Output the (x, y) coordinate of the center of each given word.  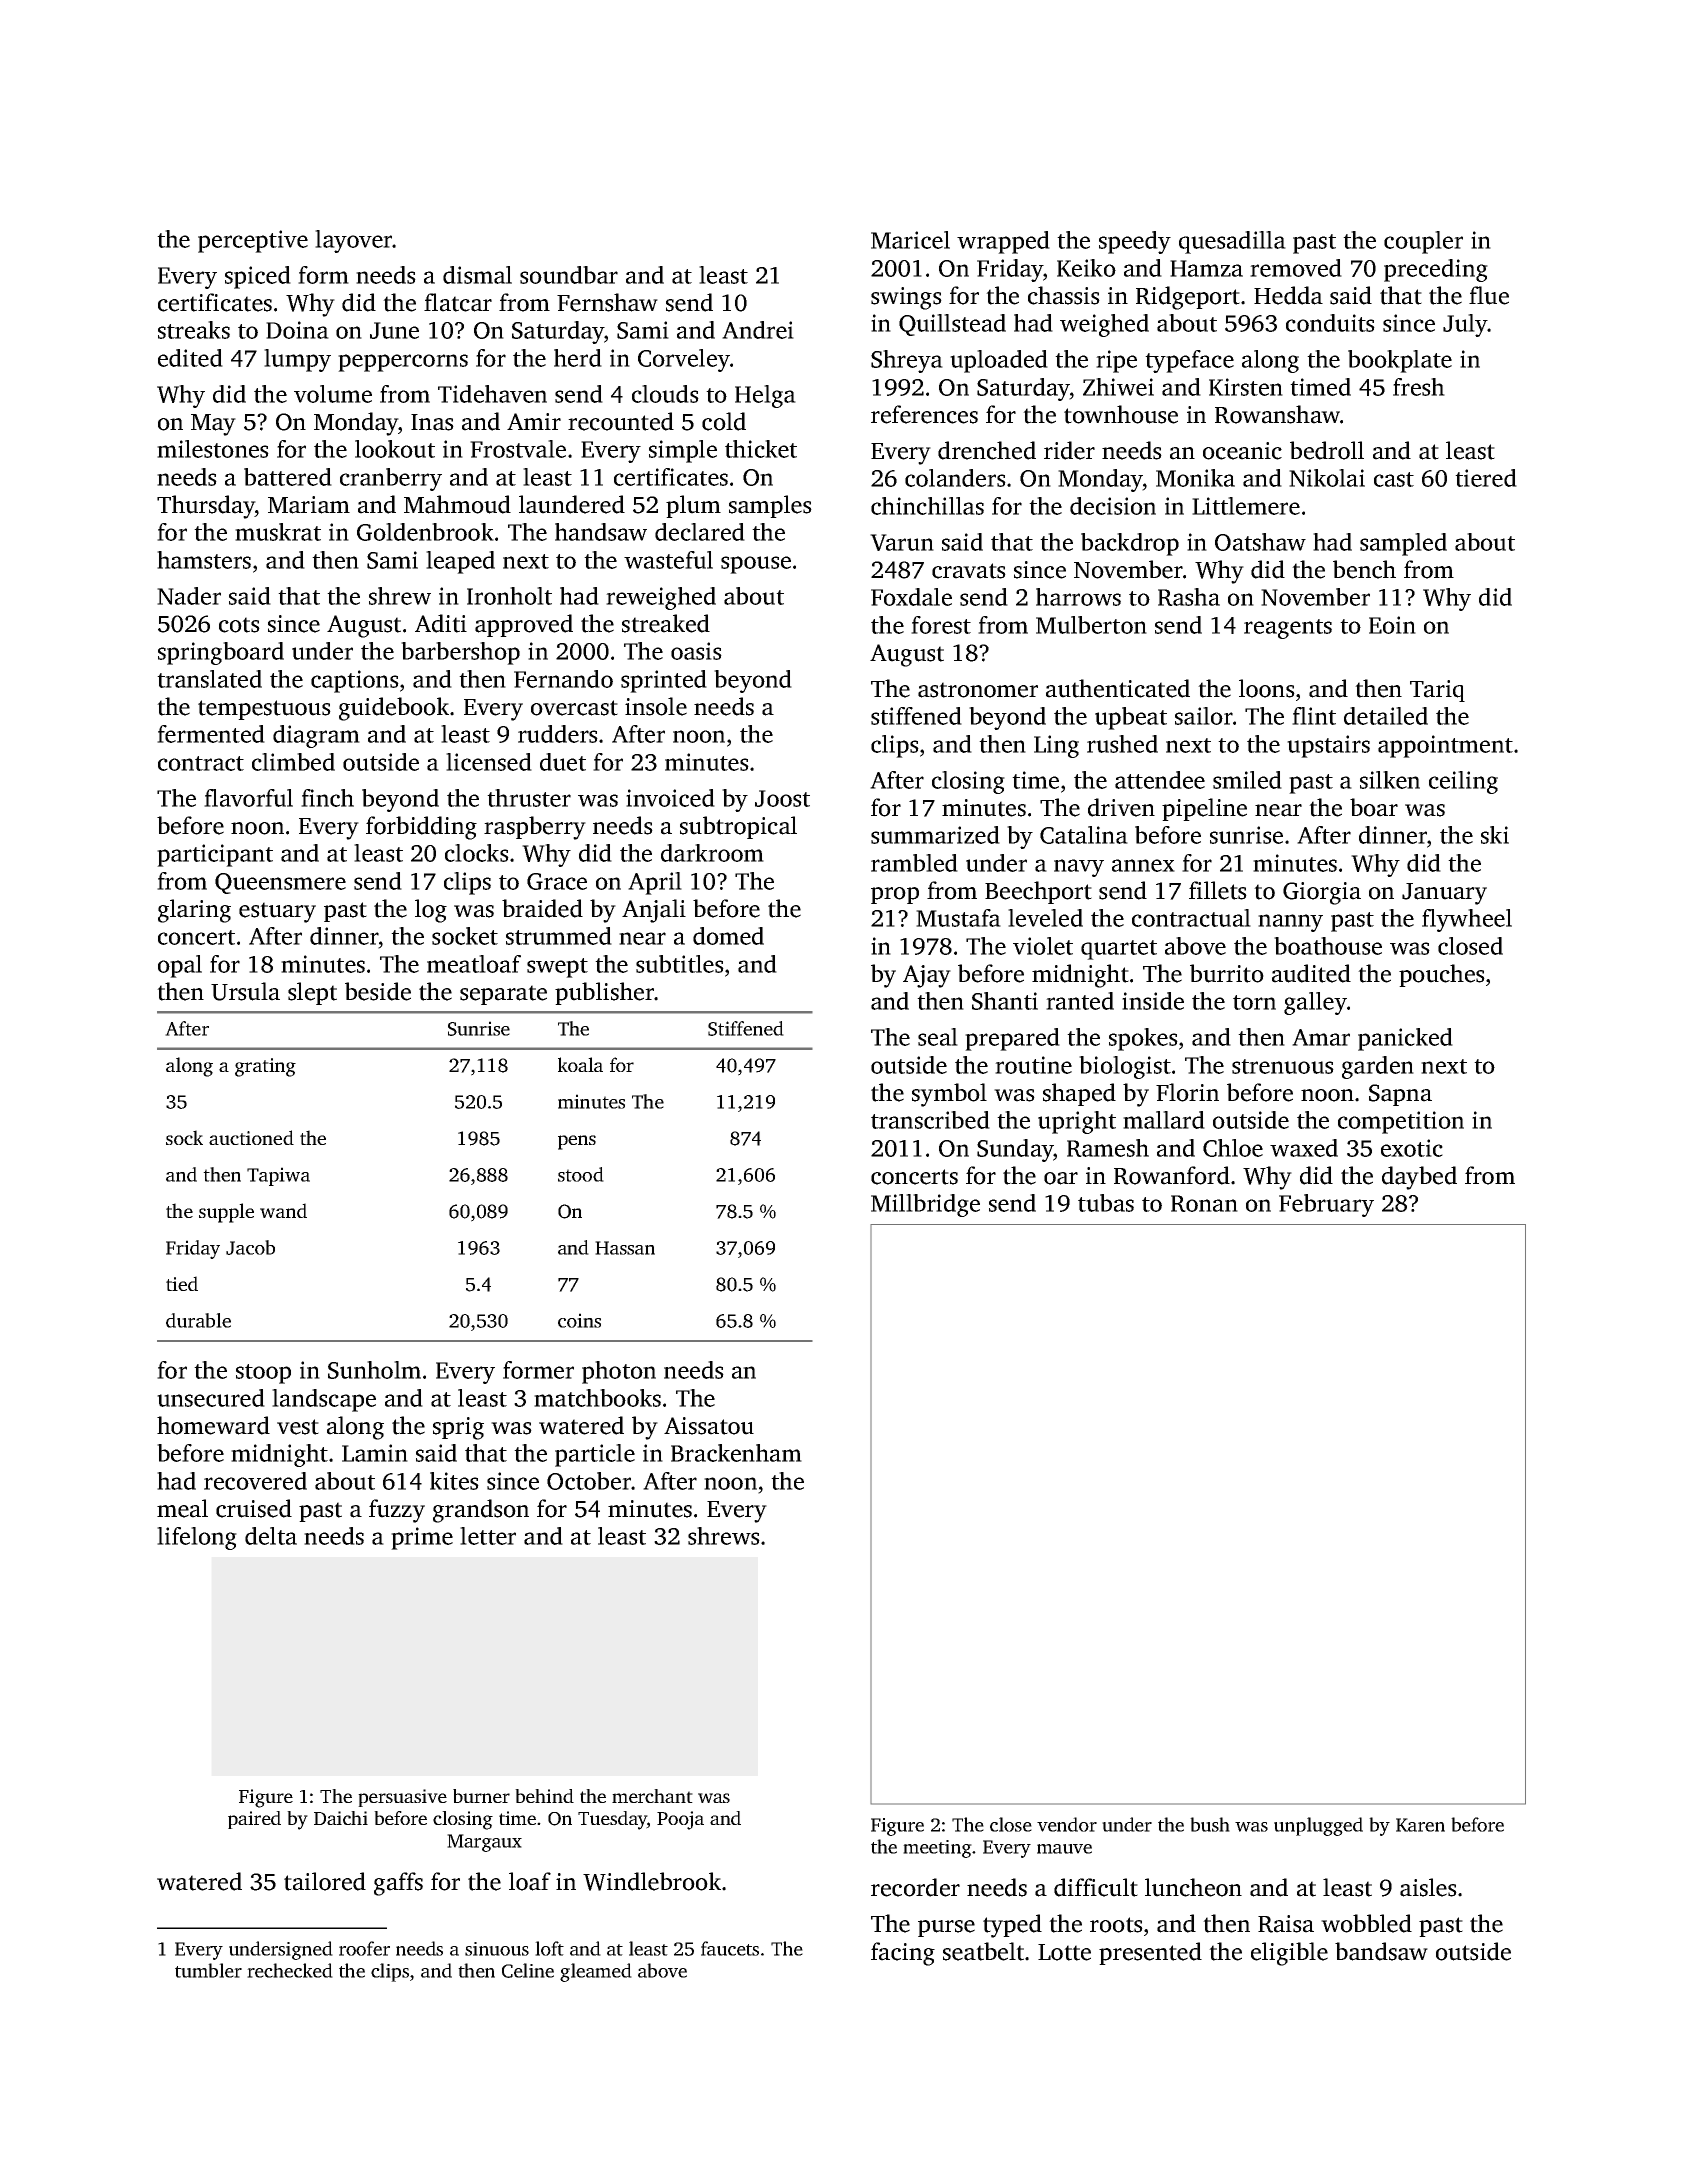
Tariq (1437, 691)
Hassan (625, 1248)
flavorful (248, 798)
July (1465, 325)
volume (333, 394)
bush (1210, 1824)
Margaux (484, 1843)
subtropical (738, 827)
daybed (1419, 1178)
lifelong (197, 1538)
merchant (652, 1796)
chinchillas (927, 506)
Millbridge (925, 1205)
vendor (1067, 1824)
